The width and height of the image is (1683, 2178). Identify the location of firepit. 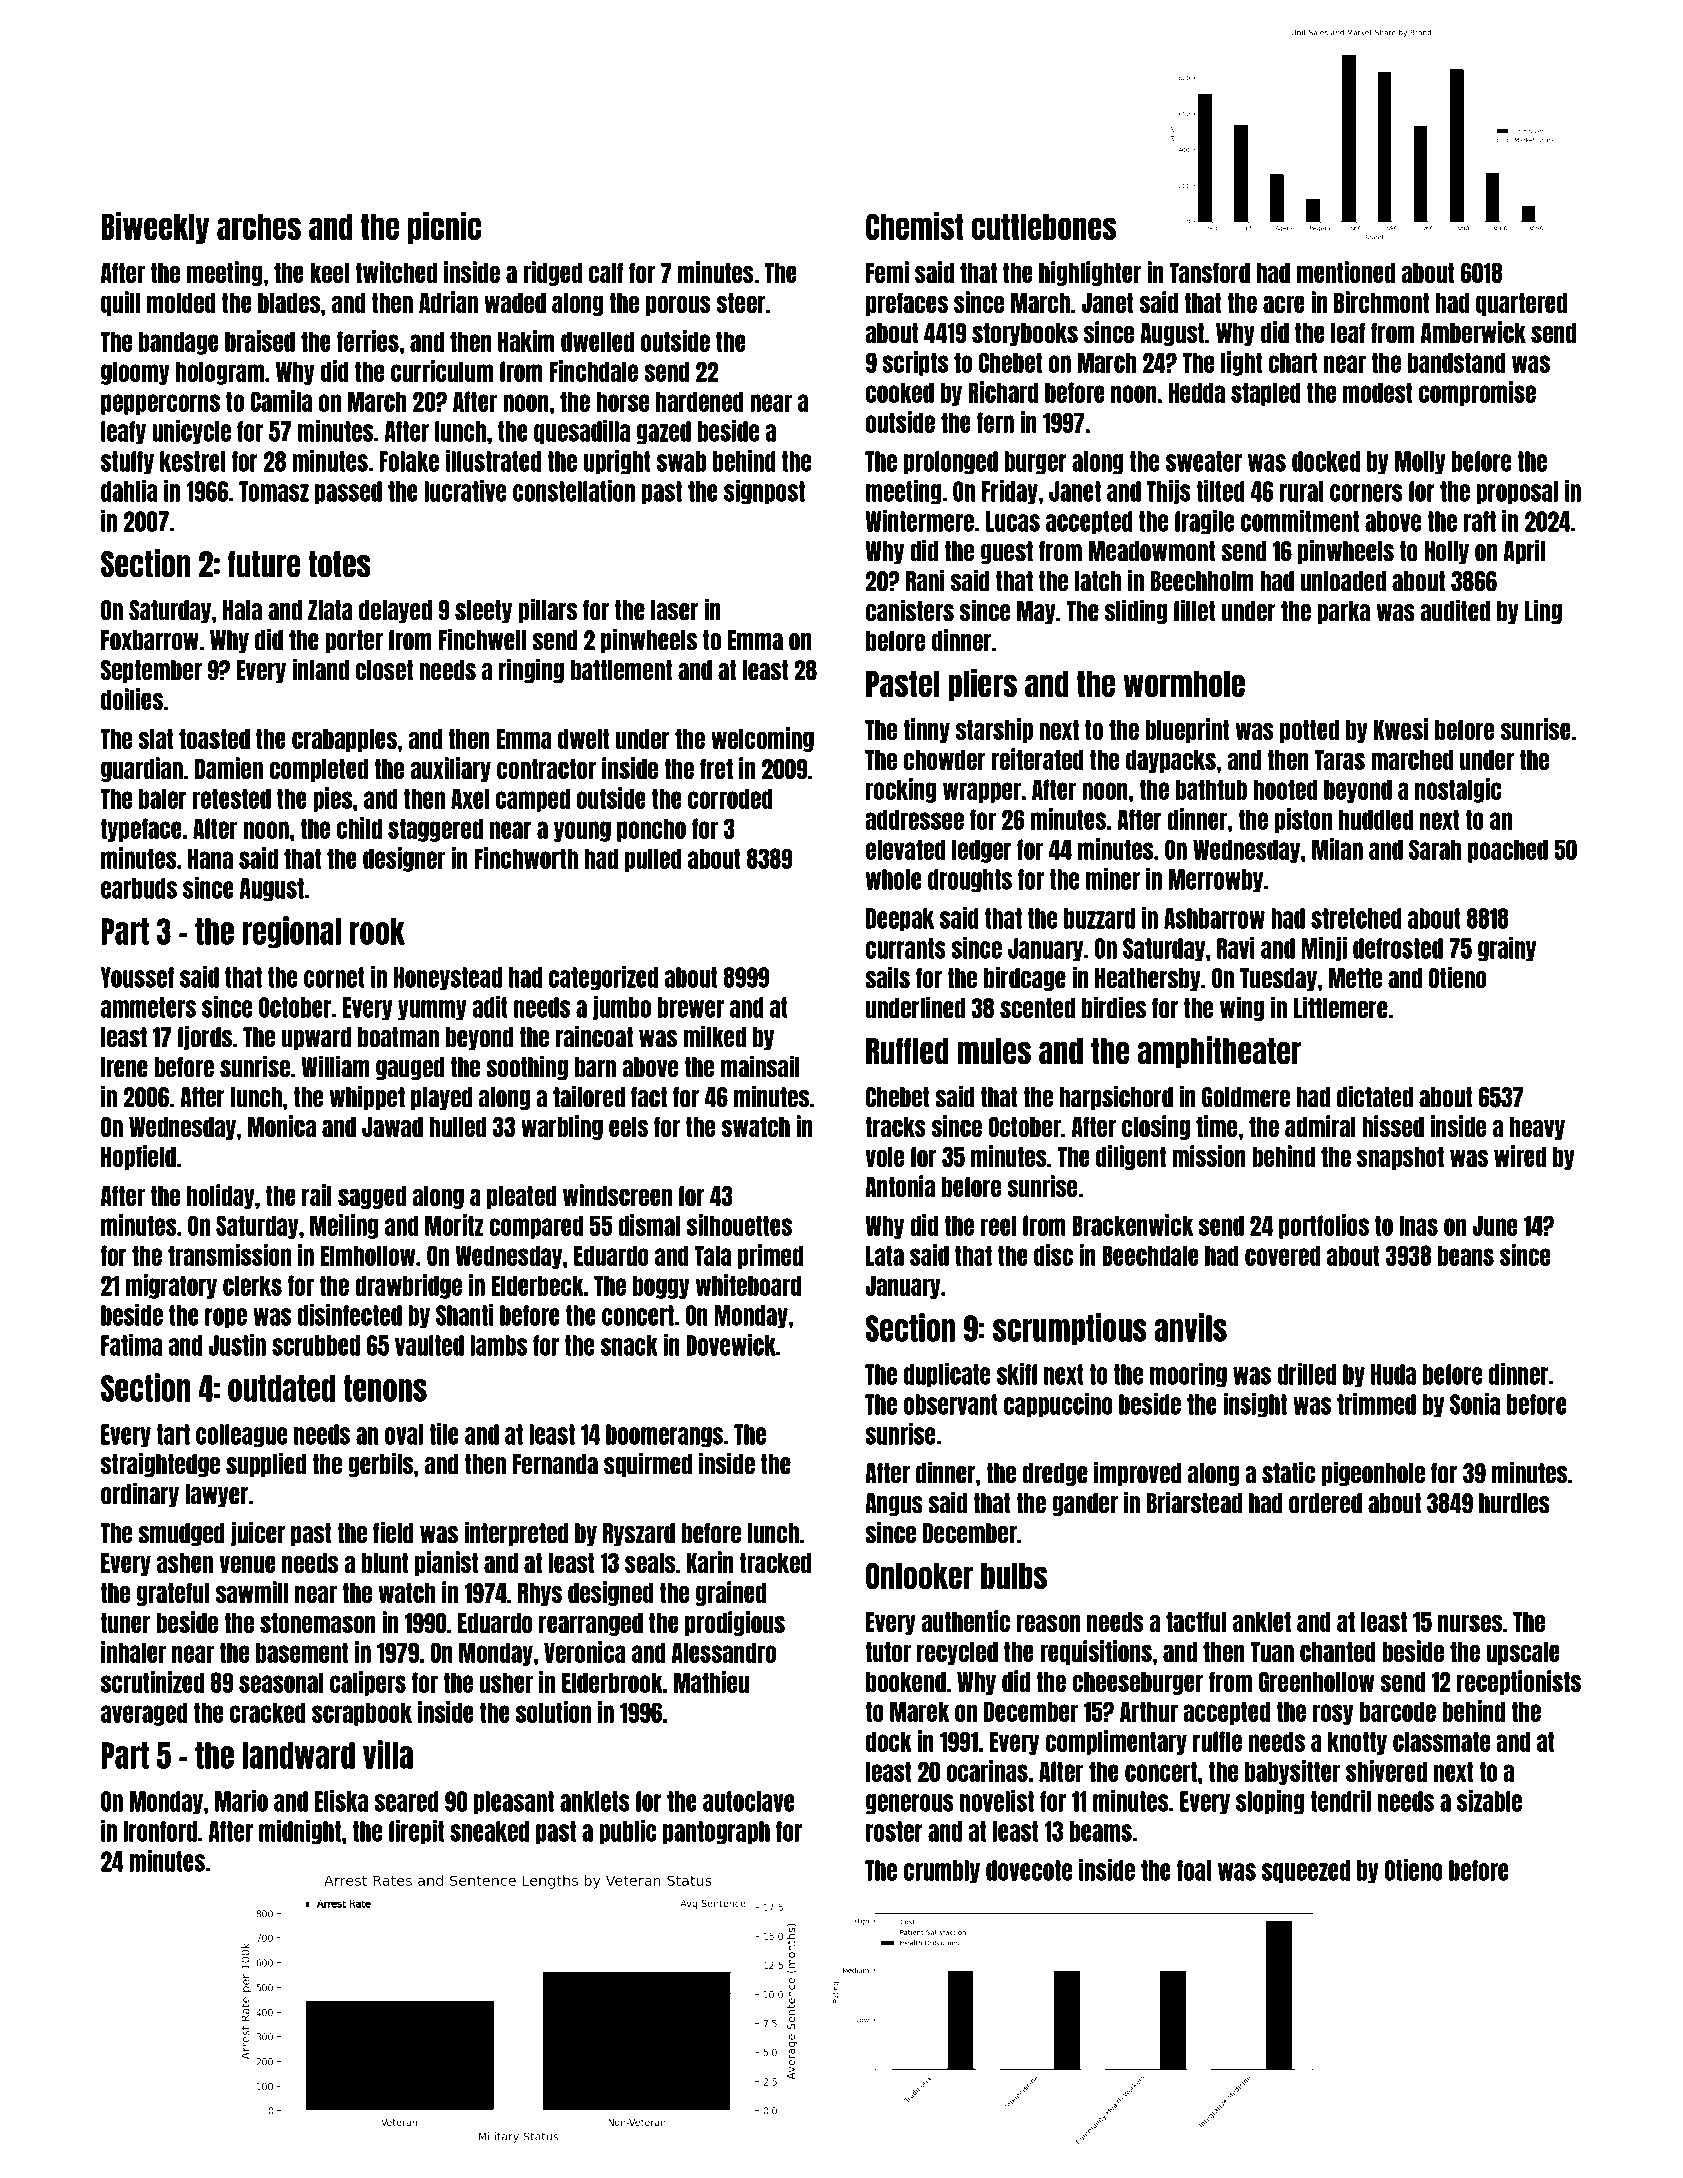
(416, 1832).
